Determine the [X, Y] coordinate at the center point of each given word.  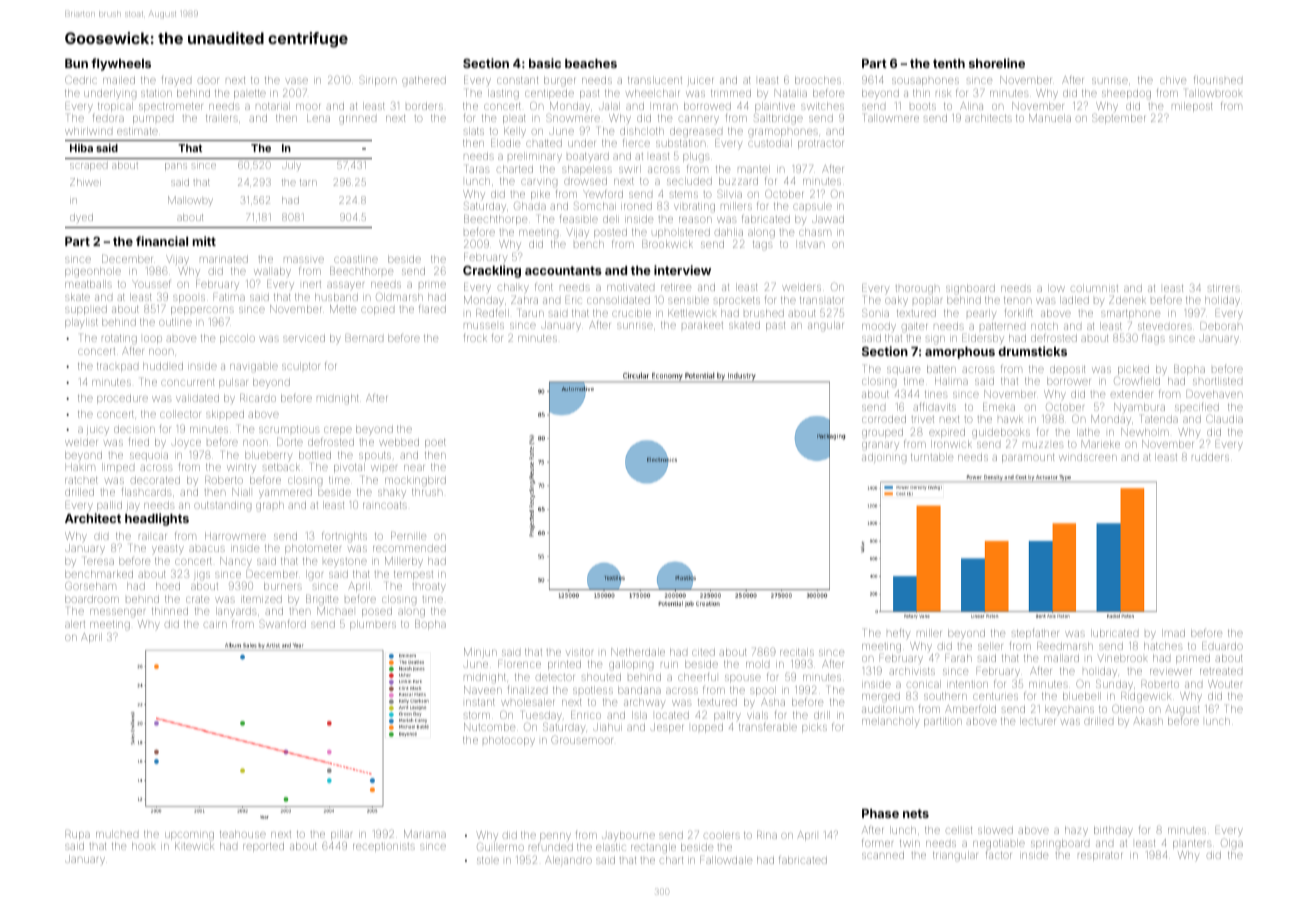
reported [263, 847]
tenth [949, 63]
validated [197, 398]
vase [296, 81]
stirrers [1224, 288]
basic [545, 63]
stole [488, 860]
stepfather [1035, 634]
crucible [631, 313]
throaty [429, 587]
